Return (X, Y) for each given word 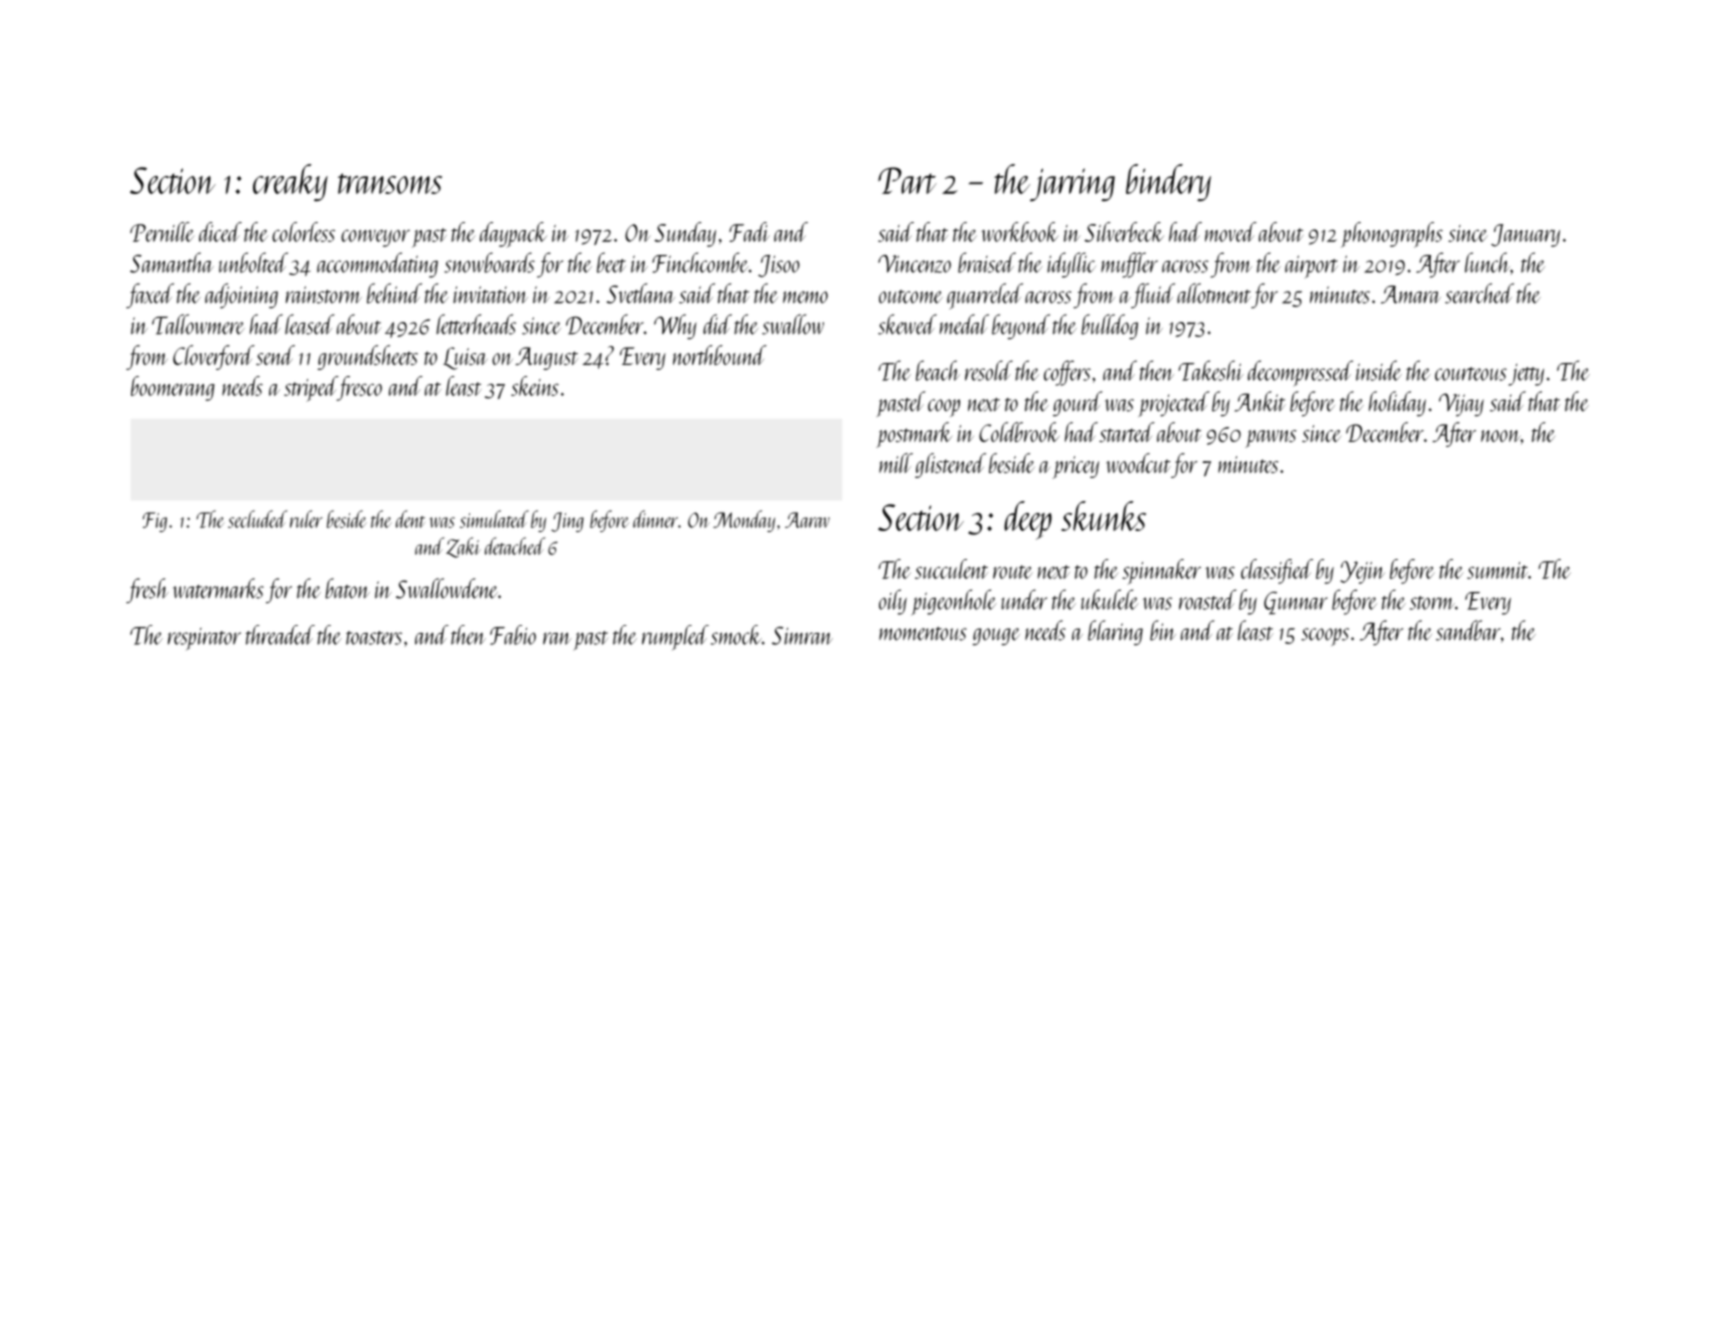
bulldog (1109, 326)
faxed (150, 295)
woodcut (1138, 463)
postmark (914, 435)
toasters (374, 638)
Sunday (685, 234)
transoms (390, 183)
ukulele (1109, 599)
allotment (1214, 293)
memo (805, 297)
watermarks (218, 588)
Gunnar (1296, 603)
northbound (720, 355)
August (547, 358)
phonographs (1392, 235)
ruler (306, 519)
